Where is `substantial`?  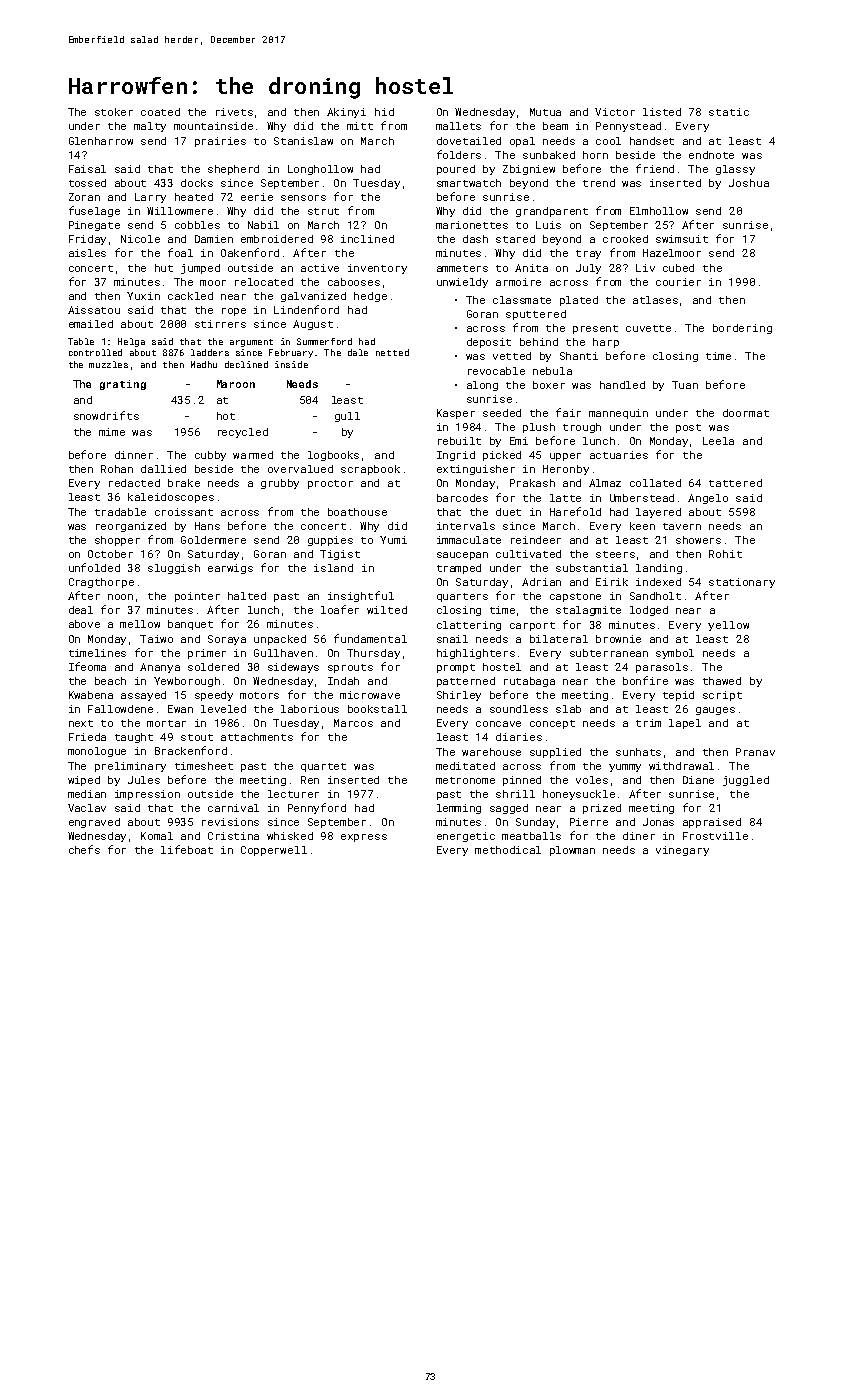
substantial is located at coordinates (592, 568).
